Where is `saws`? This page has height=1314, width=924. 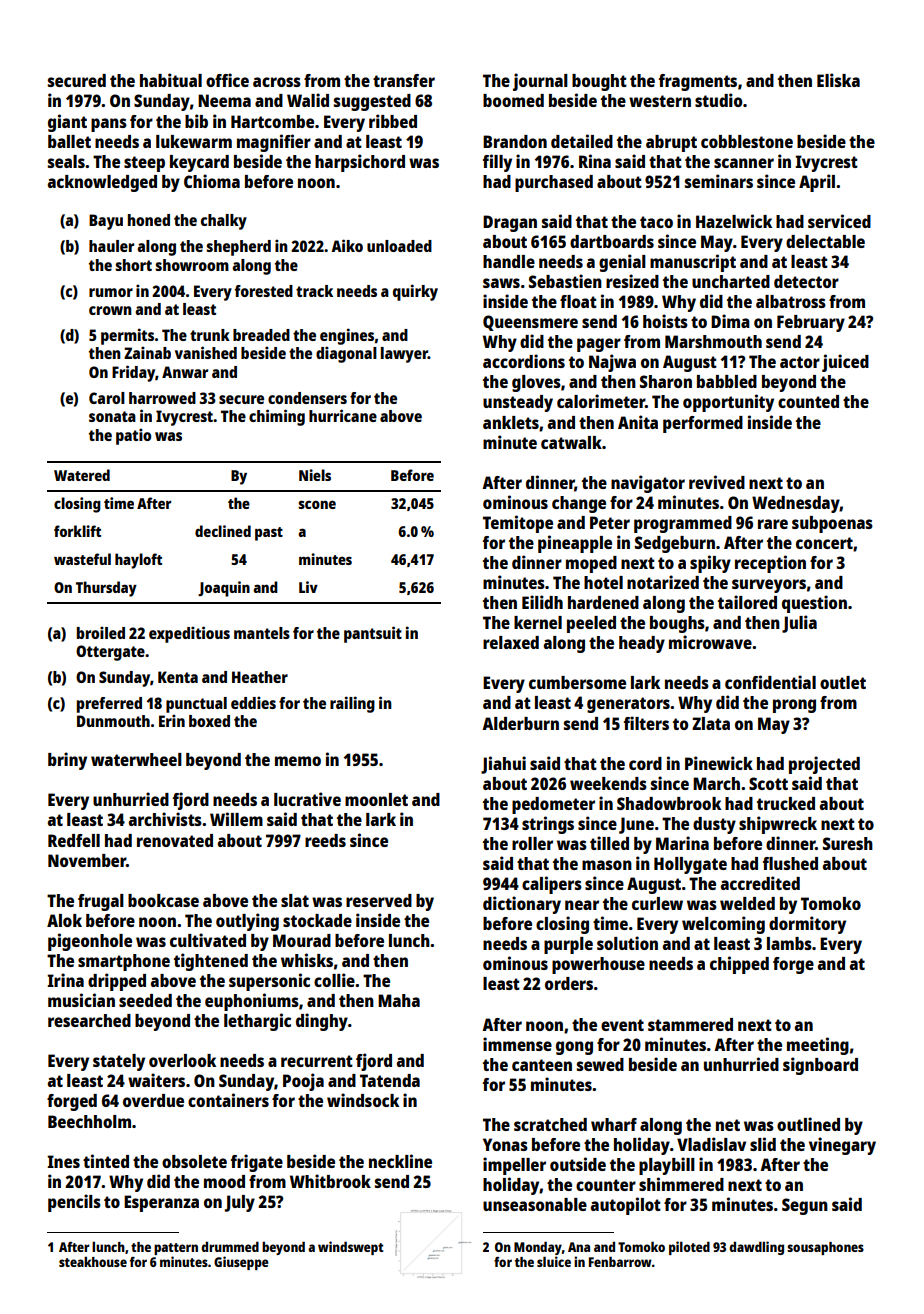 saws is located at coordinates (501, 283).
